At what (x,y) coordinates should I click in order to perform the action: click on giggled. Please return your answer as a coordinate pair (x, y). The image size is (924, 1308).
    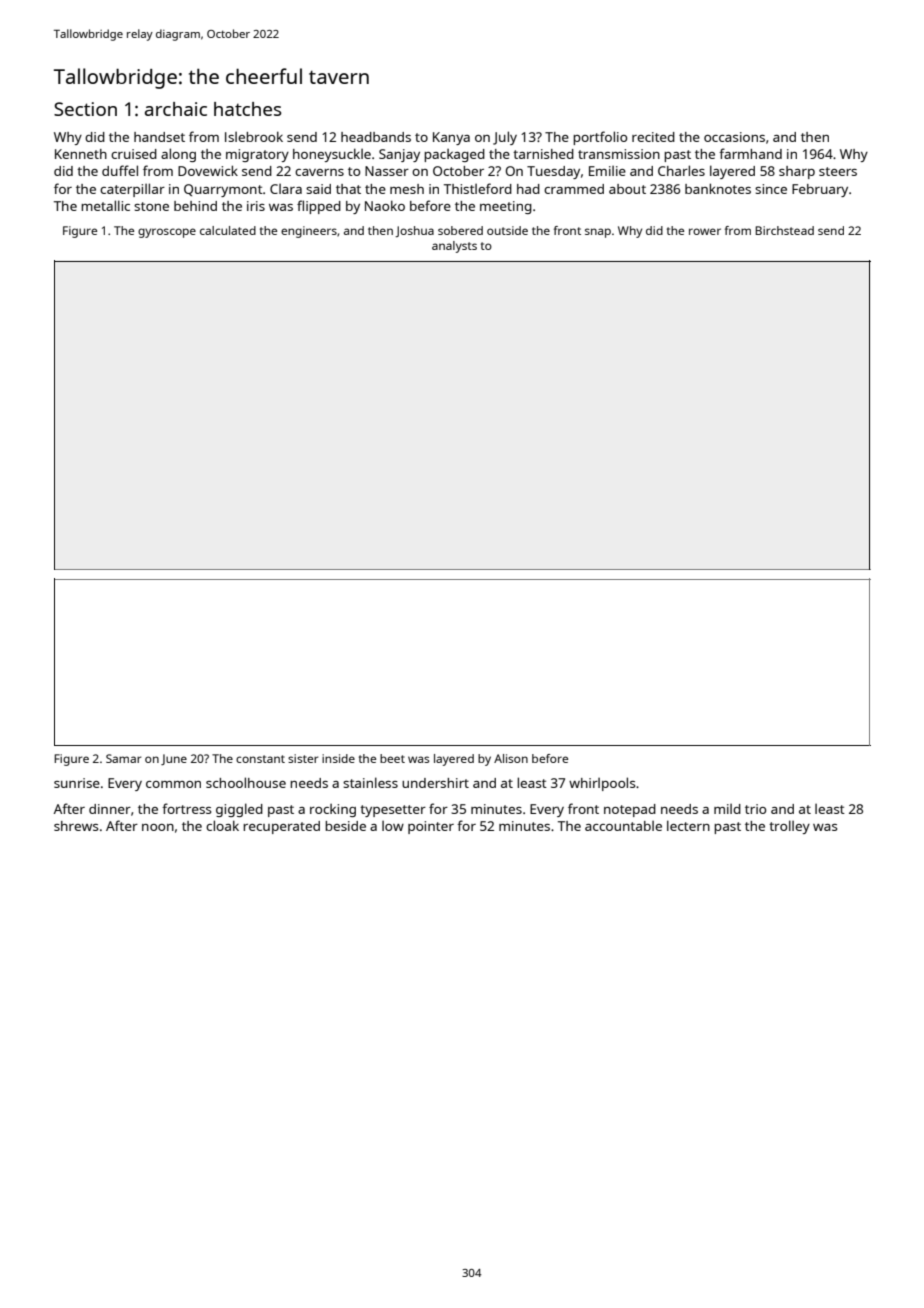
    Looking at the image, I should click on (239, 810).
